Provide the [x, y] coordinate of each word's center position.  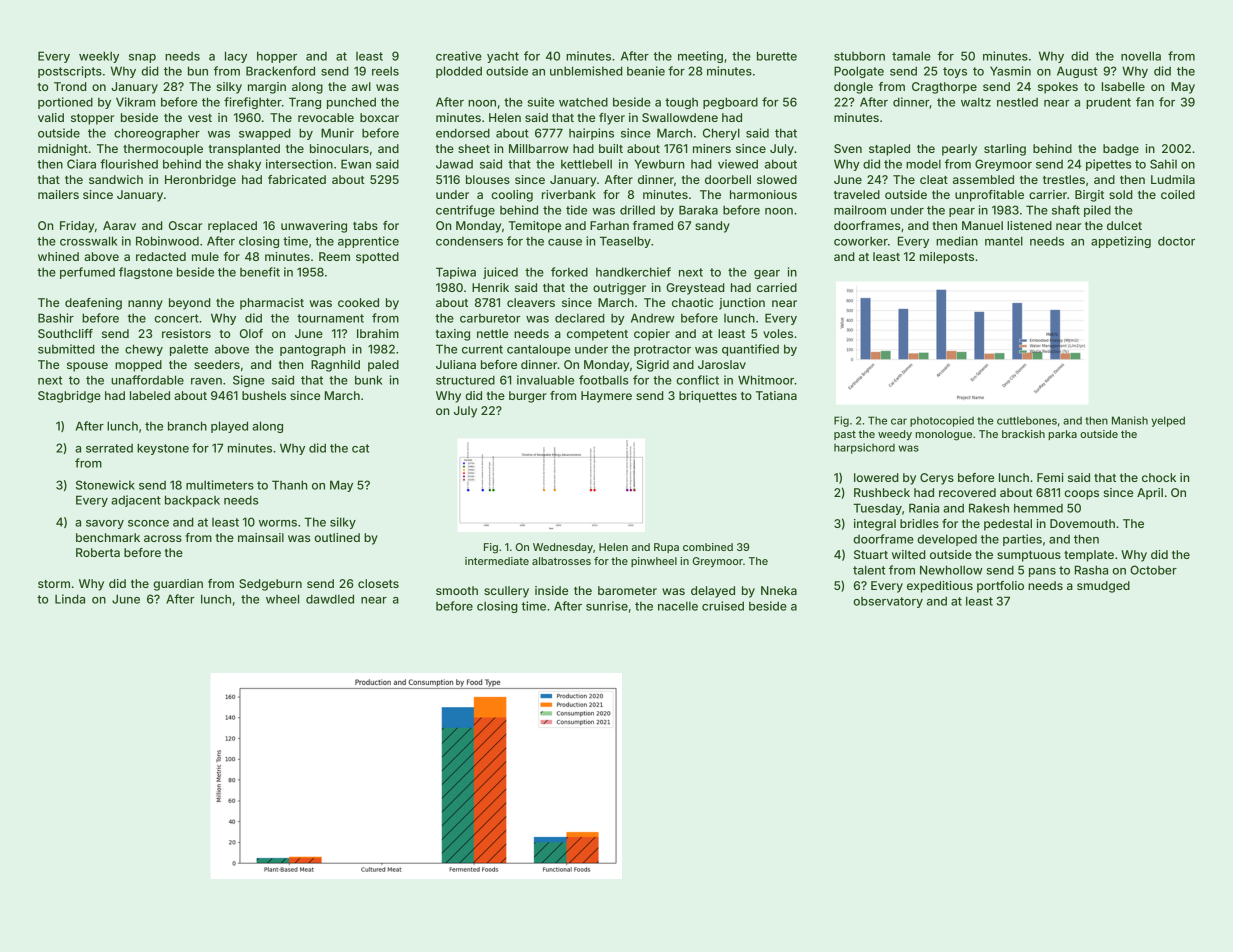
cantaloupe [539, 350]
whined [58, 256]
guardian [178, 585]
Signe [249, 381]
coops [1081, 495]
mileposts [947, 258]
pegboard [730, 103]
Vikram [135, 102]
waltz [976, 102]
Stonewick [105, 485]
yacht [503, 57]
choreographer [157, 134]
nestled [1017, 102]
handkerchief [633, 272]
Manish [1130, 420]
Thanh [289, 485]
